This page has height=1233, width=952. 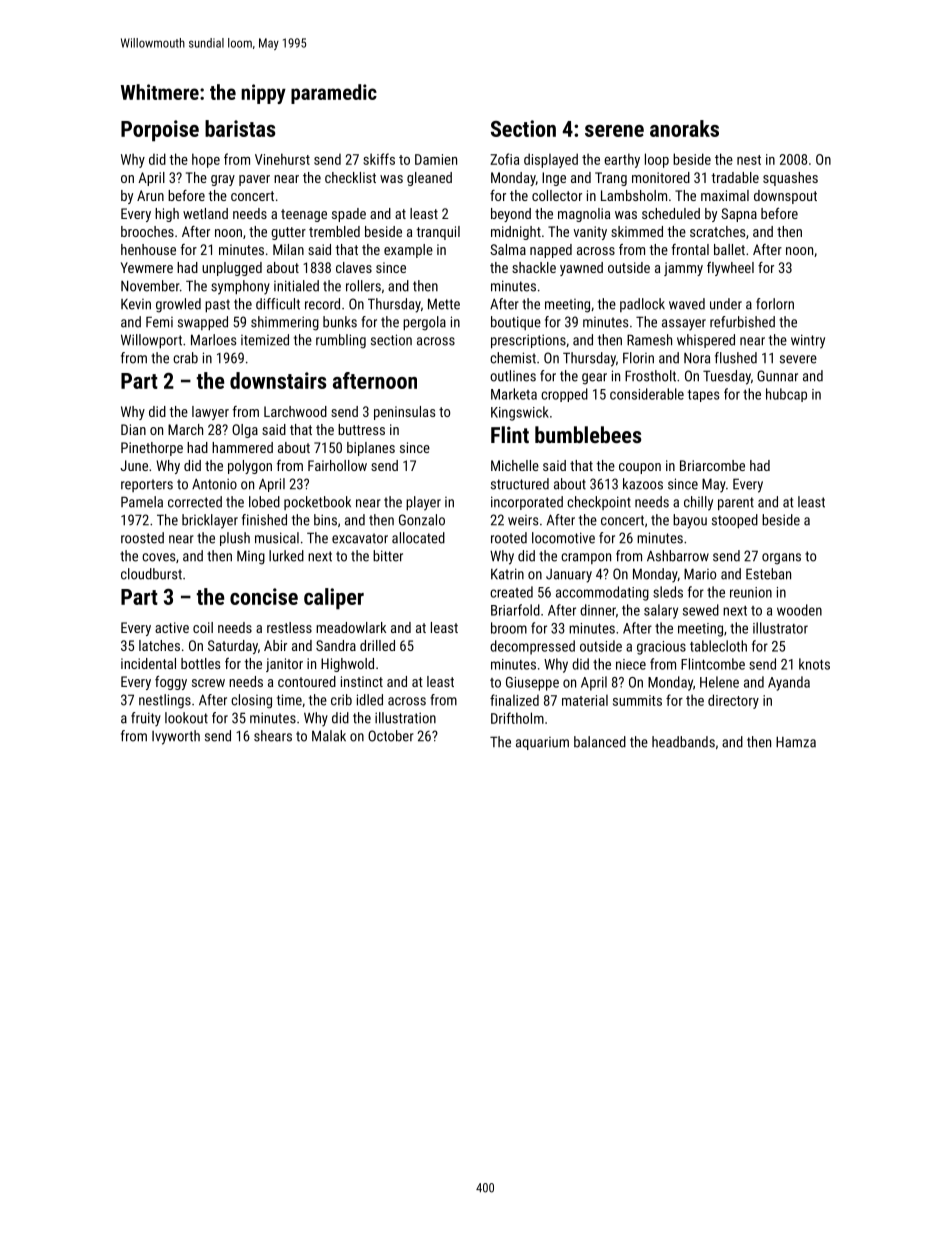 I want to click on Sapna, so click(x=739, y=215).
